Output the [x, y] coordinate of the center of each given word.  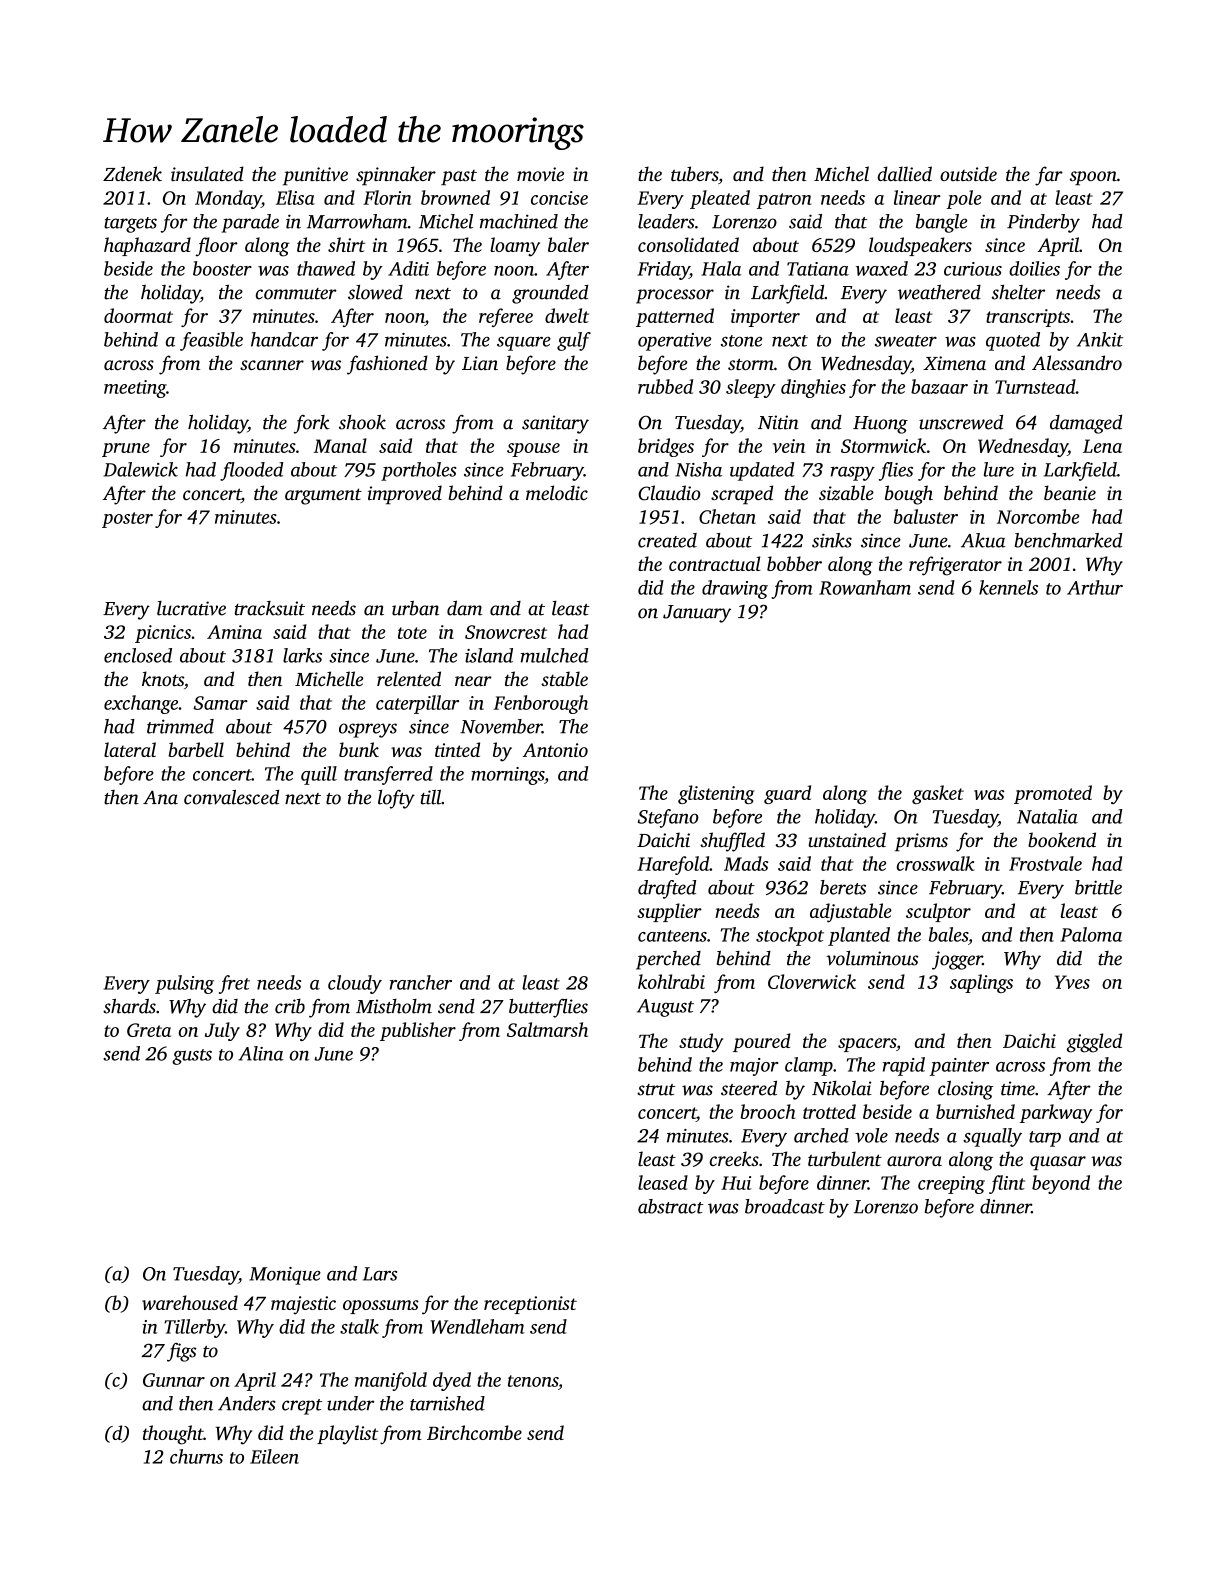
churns [196, 1456]
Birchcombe [474, 1432]
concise [559, 198]
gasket [938, 794]
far [1049, 176]
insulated [207, 173]
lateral [130, 749]
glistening [716, 794]
